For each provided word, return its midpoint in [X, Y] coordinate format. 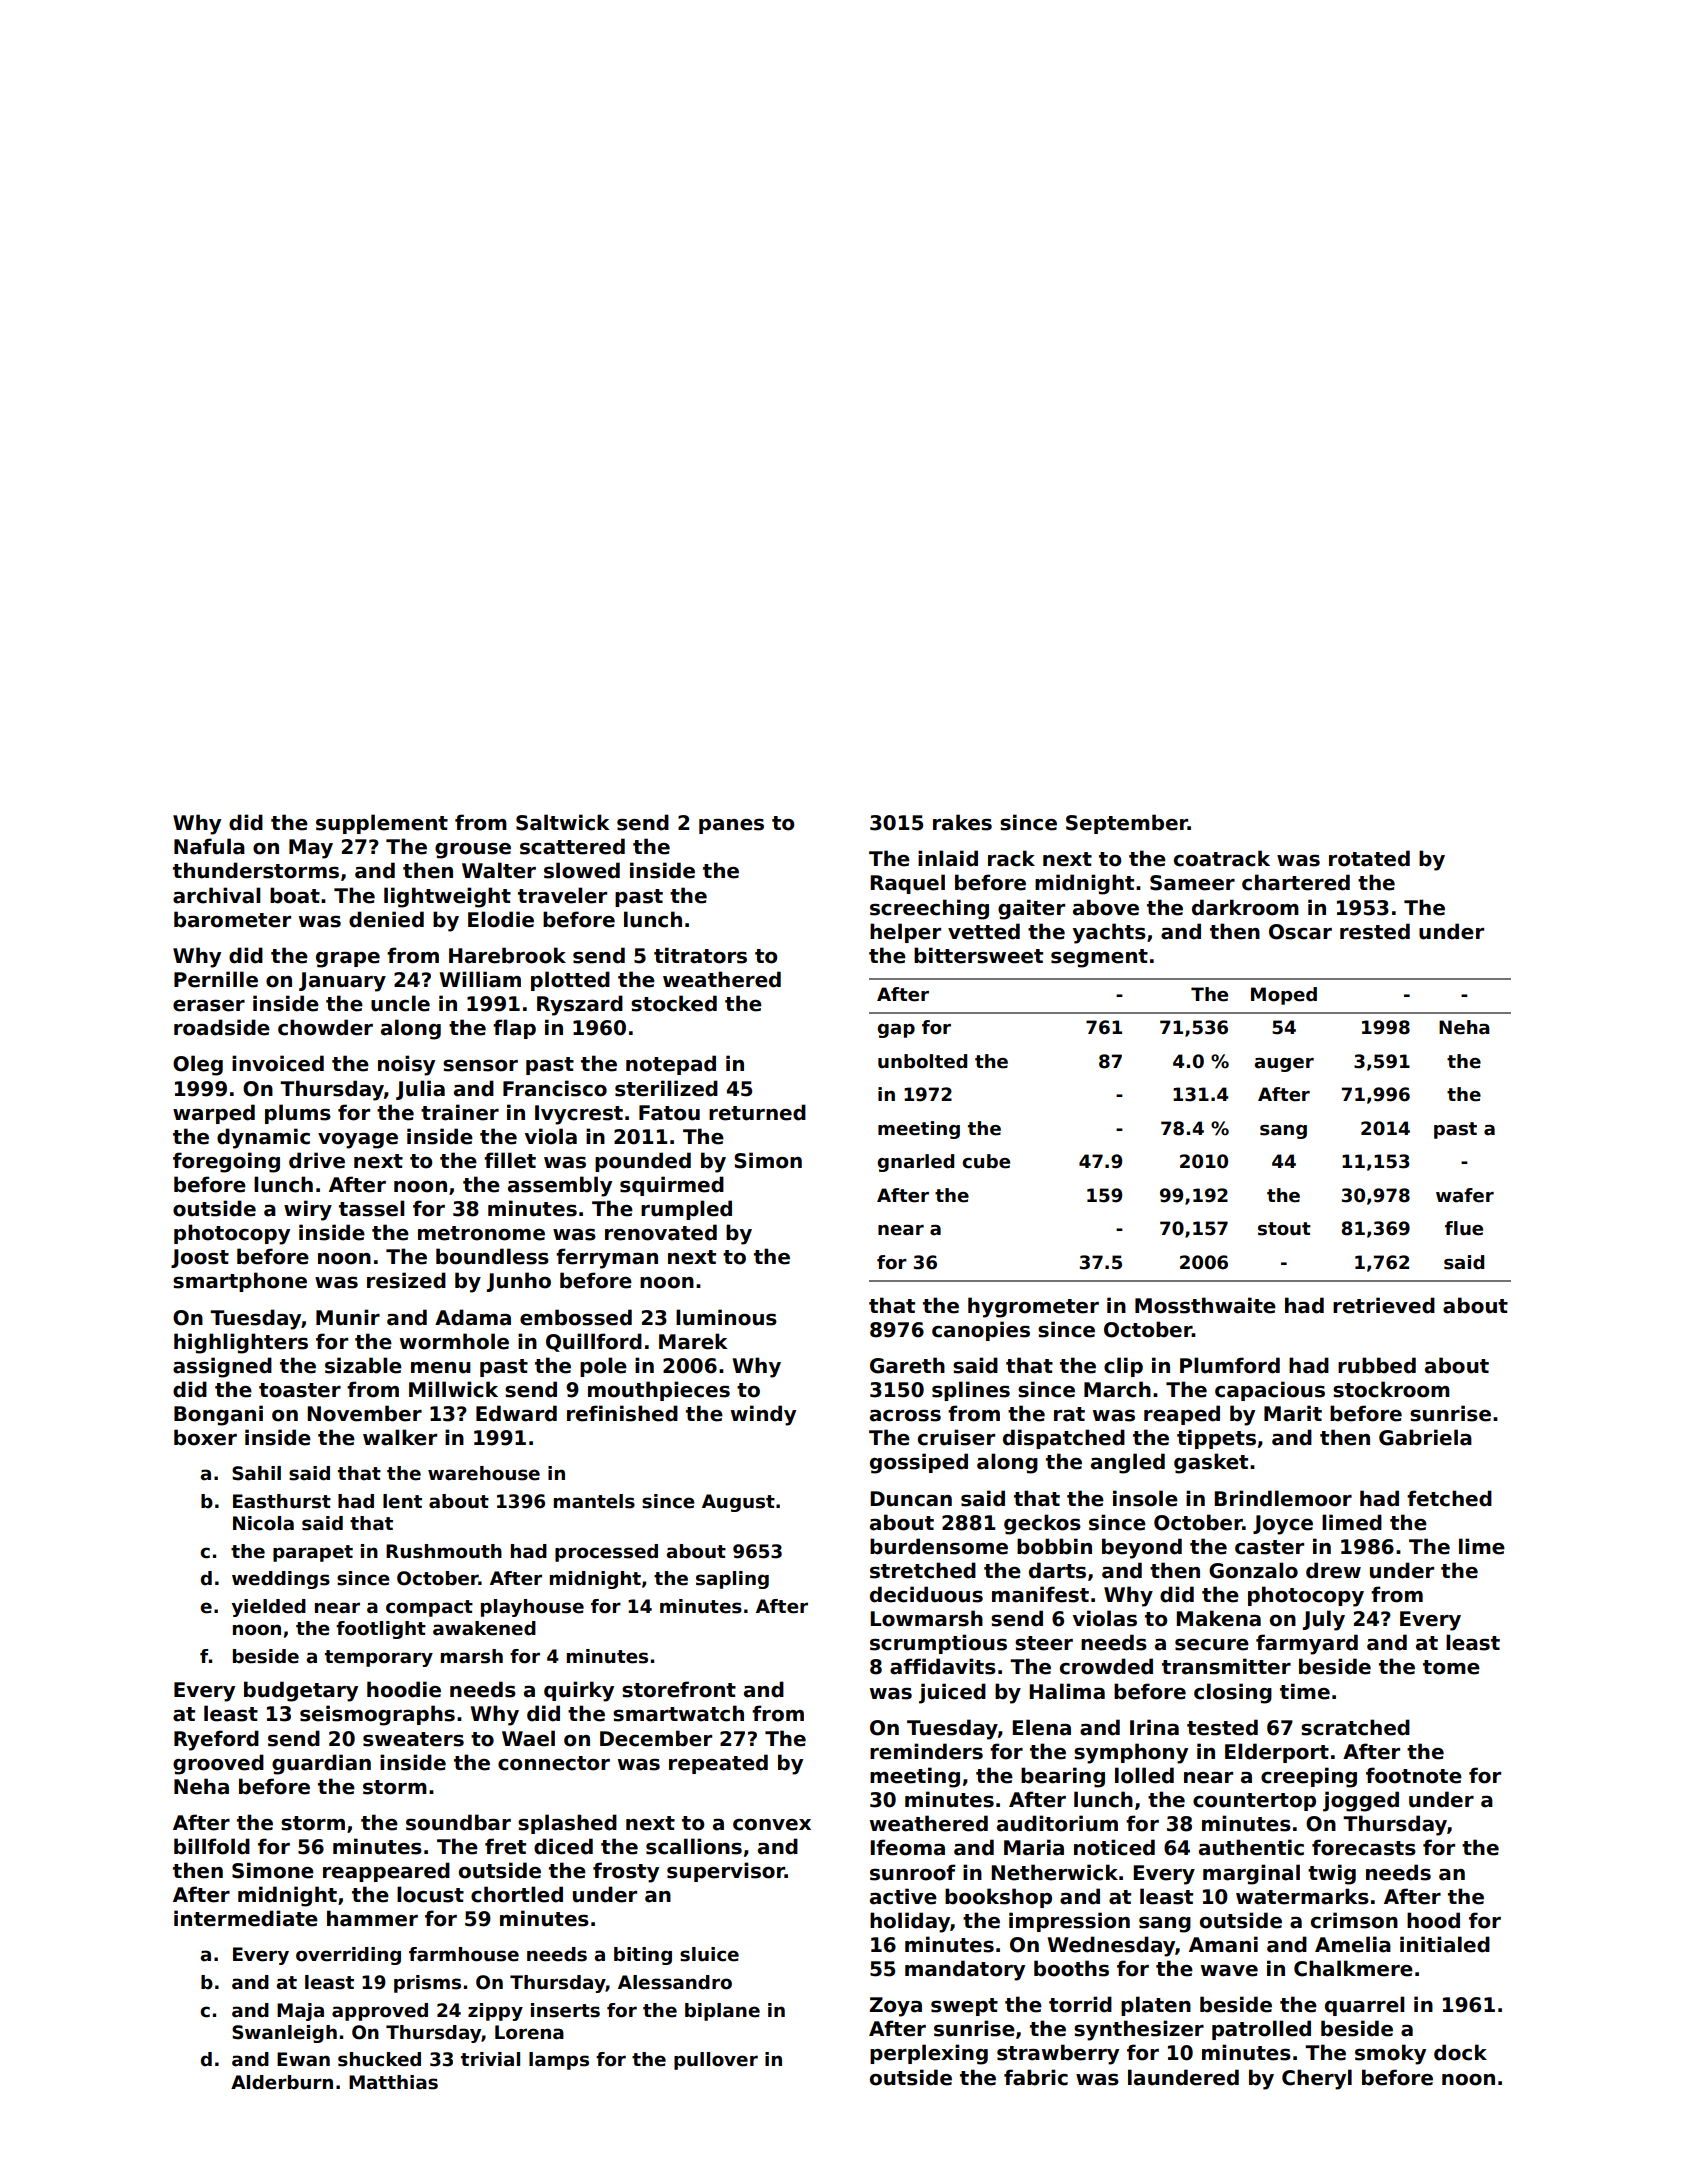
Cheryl [1317, 2079]
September [1127, 824]
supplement [382, 824]
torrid [1080, 2004]
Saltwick [563, 822]
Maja [300, 2012]
